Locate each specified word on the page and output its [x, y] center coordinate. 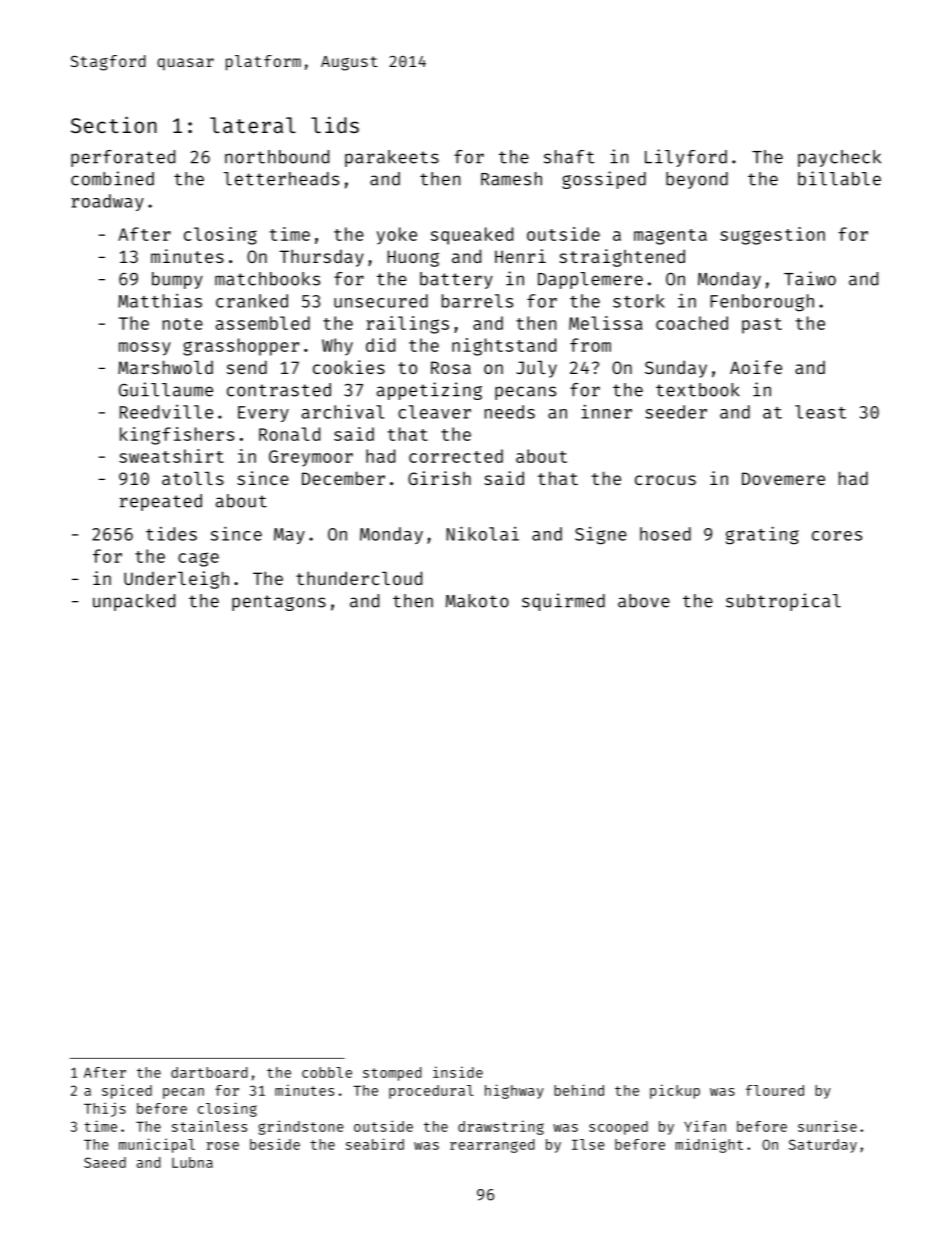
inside [458, 1072]
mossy [145, 349]
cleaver [434, 412]
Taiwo [810, 278]
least [820, 412]
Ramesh [511, 179]
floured [775, 1090]
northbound [277, 157]
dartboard [209, 1072]
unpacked [134, 602]
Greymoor [311, 458]
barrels [477, 301]
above [644, 601]
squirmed [563, 602]
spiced [127, 1091]
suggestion [772, 236]
